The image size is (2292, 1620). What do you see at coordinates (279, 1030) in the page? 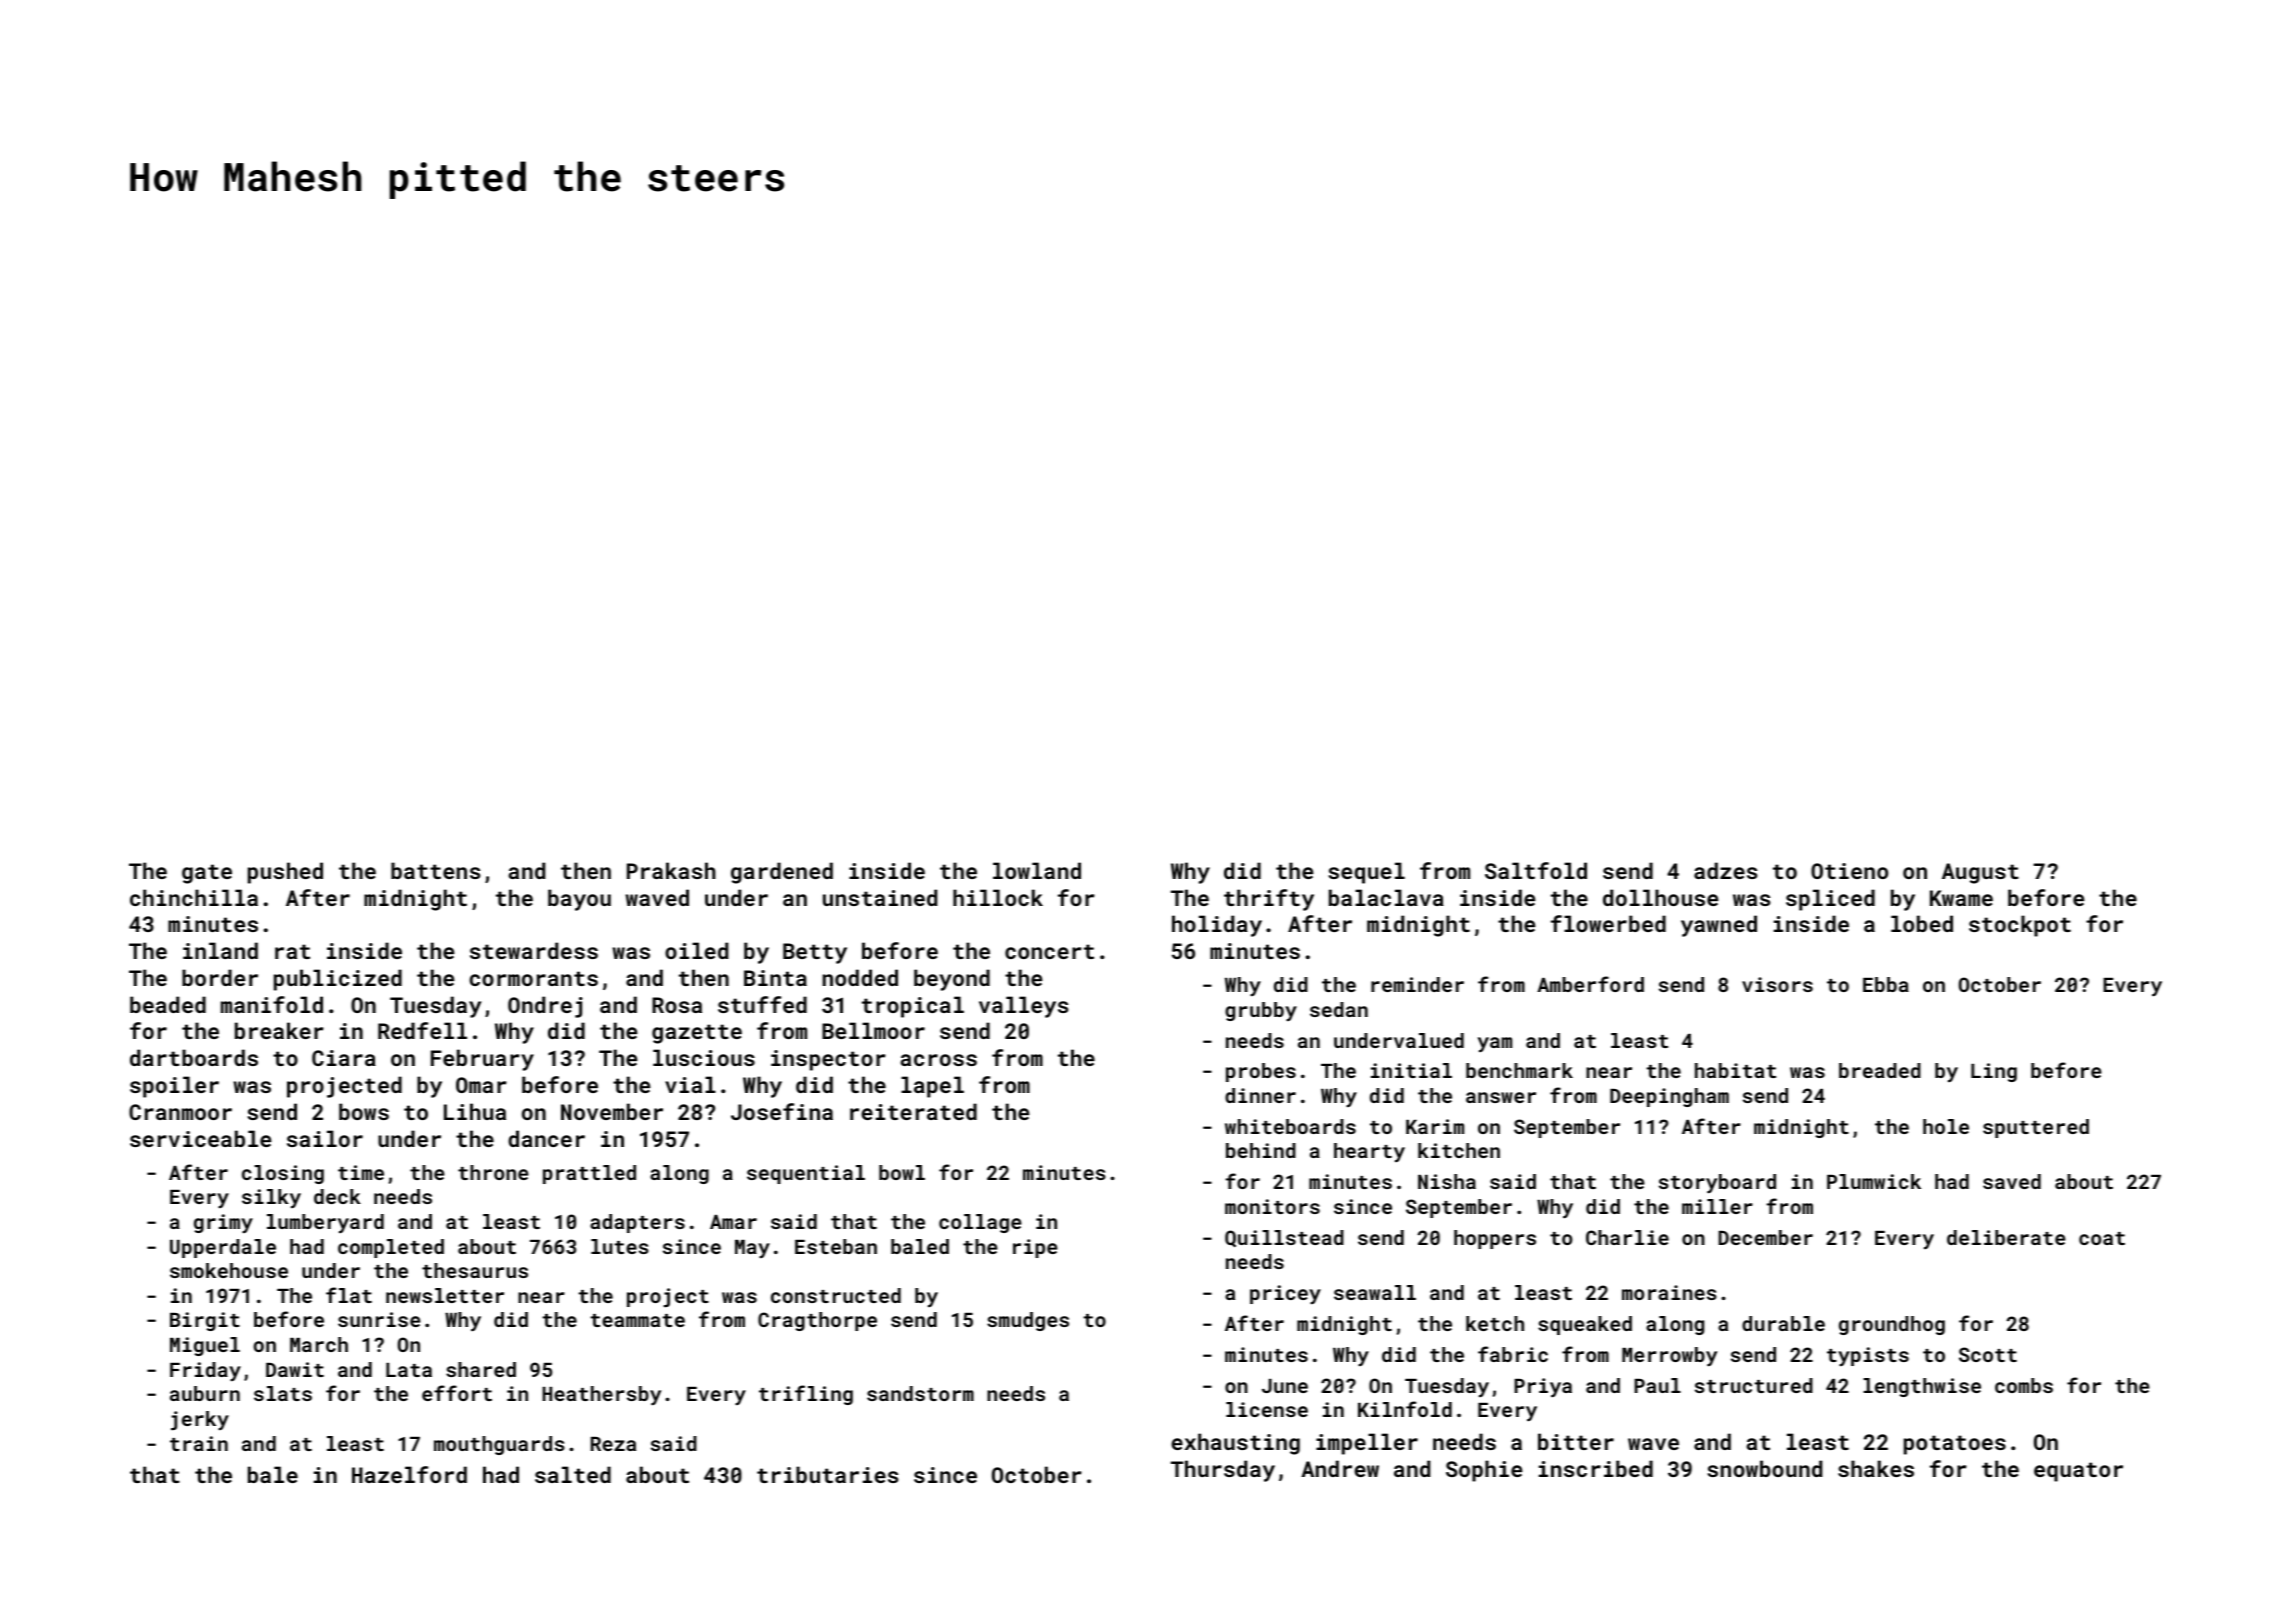
I see `breaker` at bounding box center [279, 1030].
